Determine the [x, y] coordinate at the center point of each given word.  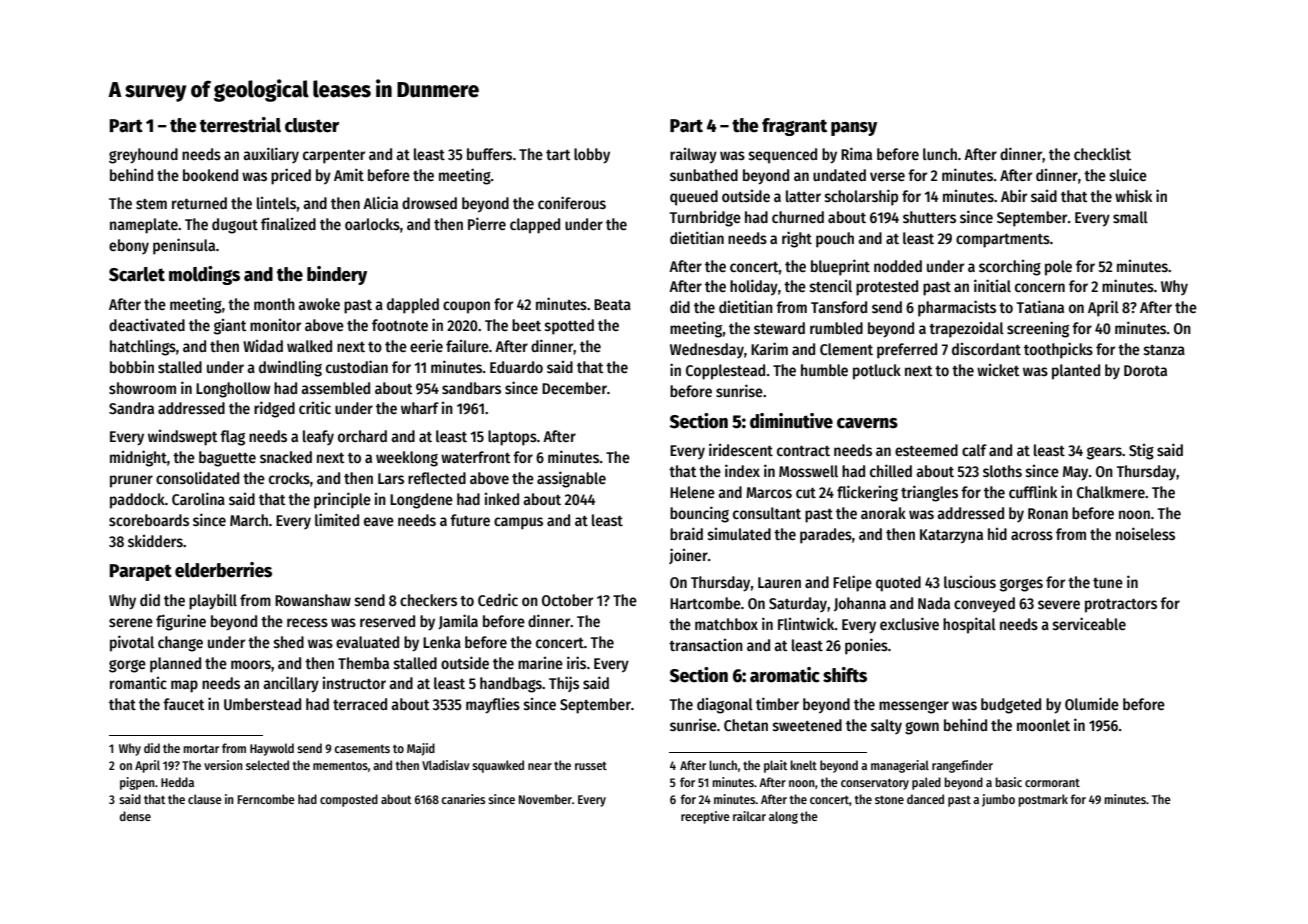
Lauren [779, 582]
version [223, 765]
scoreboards [149, 520]
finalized [288, 224]
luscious [970, 582]
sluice [1128, 175]
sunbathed [704, 175]
